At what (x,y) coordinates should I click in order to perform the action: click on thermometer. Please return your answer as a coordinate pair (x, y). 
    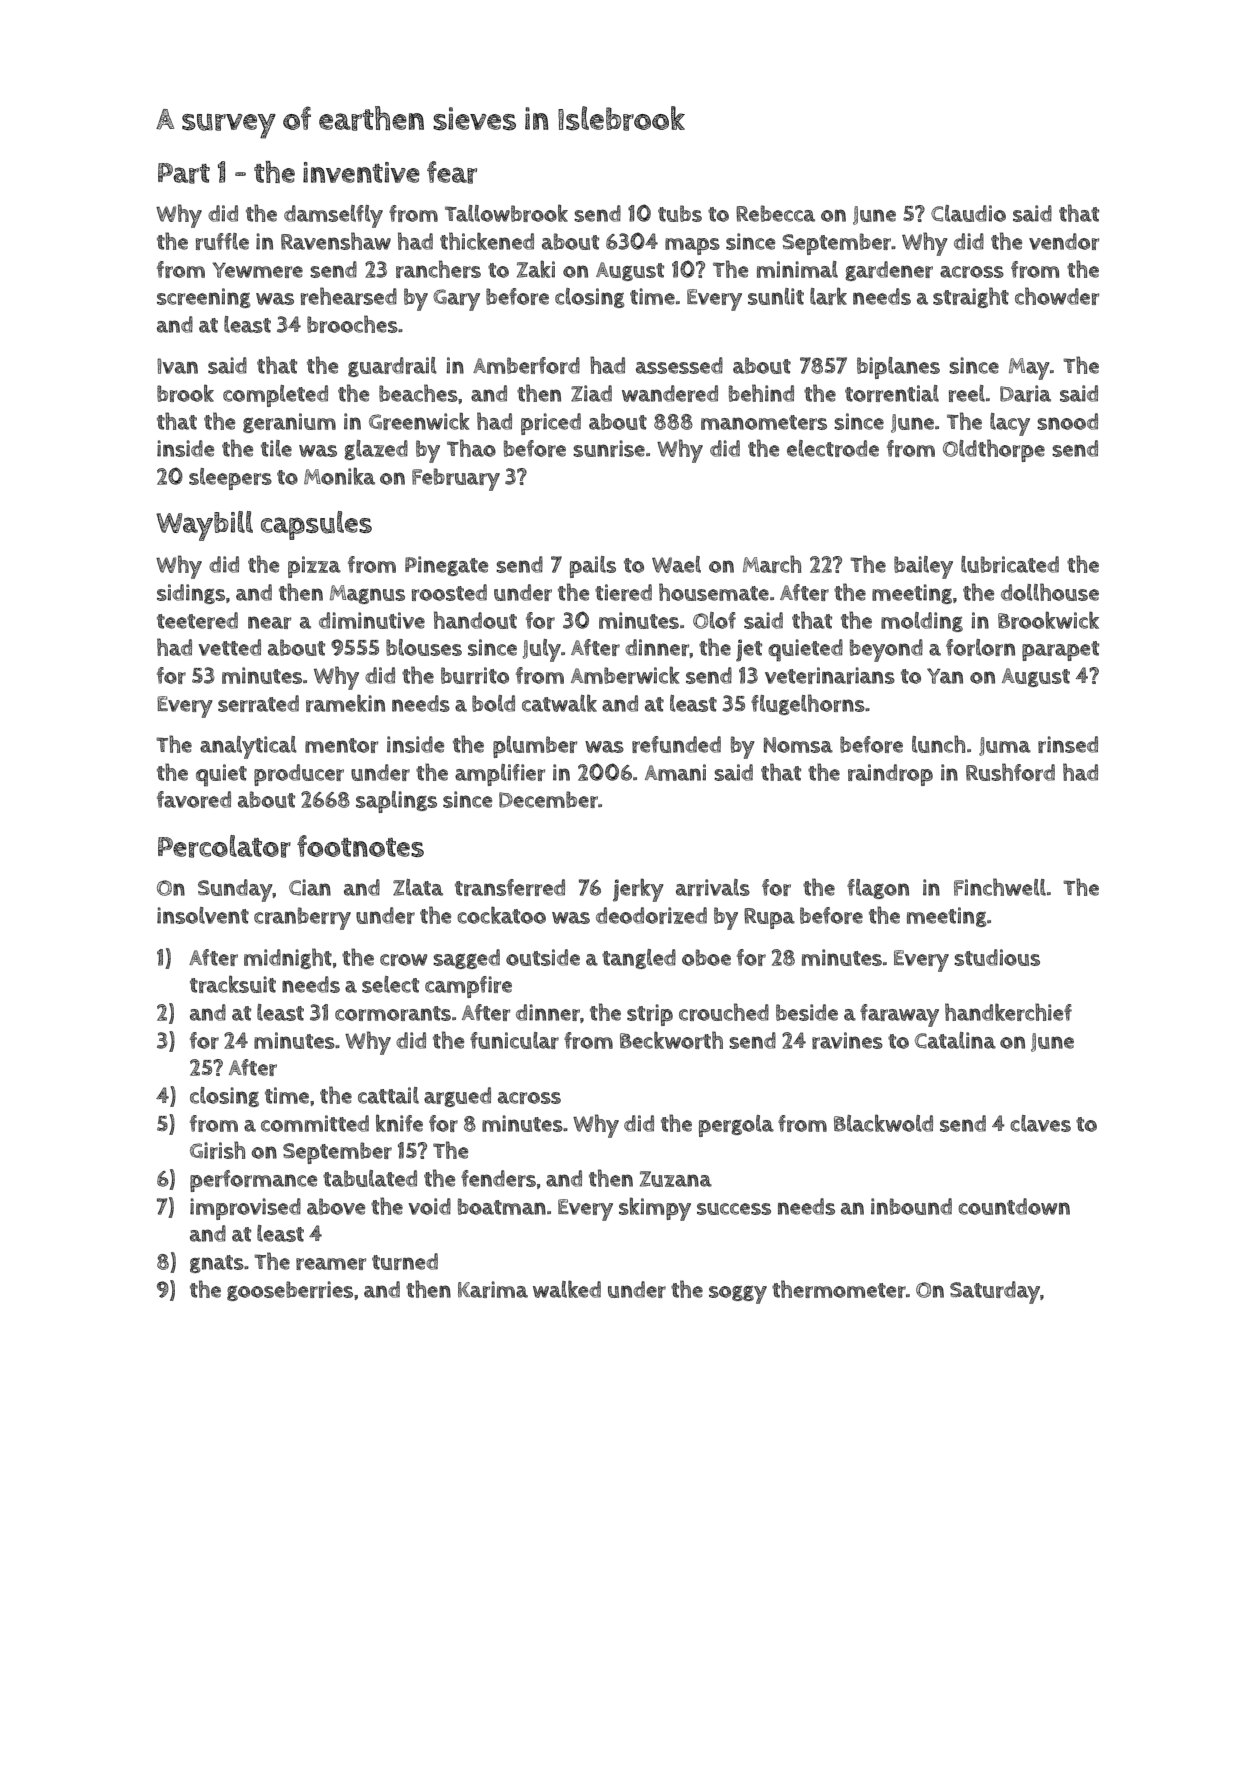
    Looking at the image, I should click on (839, 1289).
